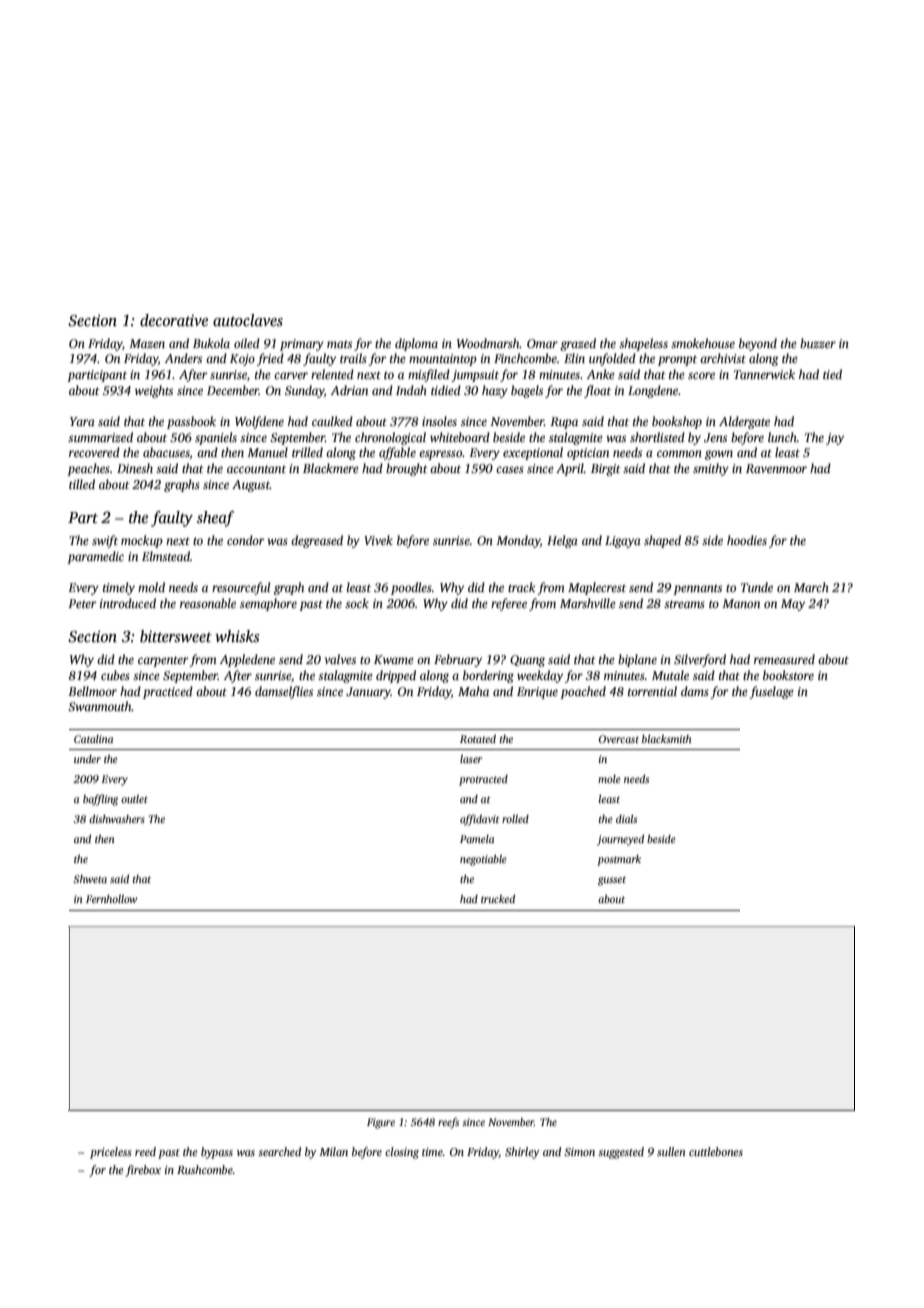 The height and width of the screenshot is (1308, 924). What do you see at coordinates (771, 692) in the screenshot?
I see `fuselage` at bounding box center [771, 692].
